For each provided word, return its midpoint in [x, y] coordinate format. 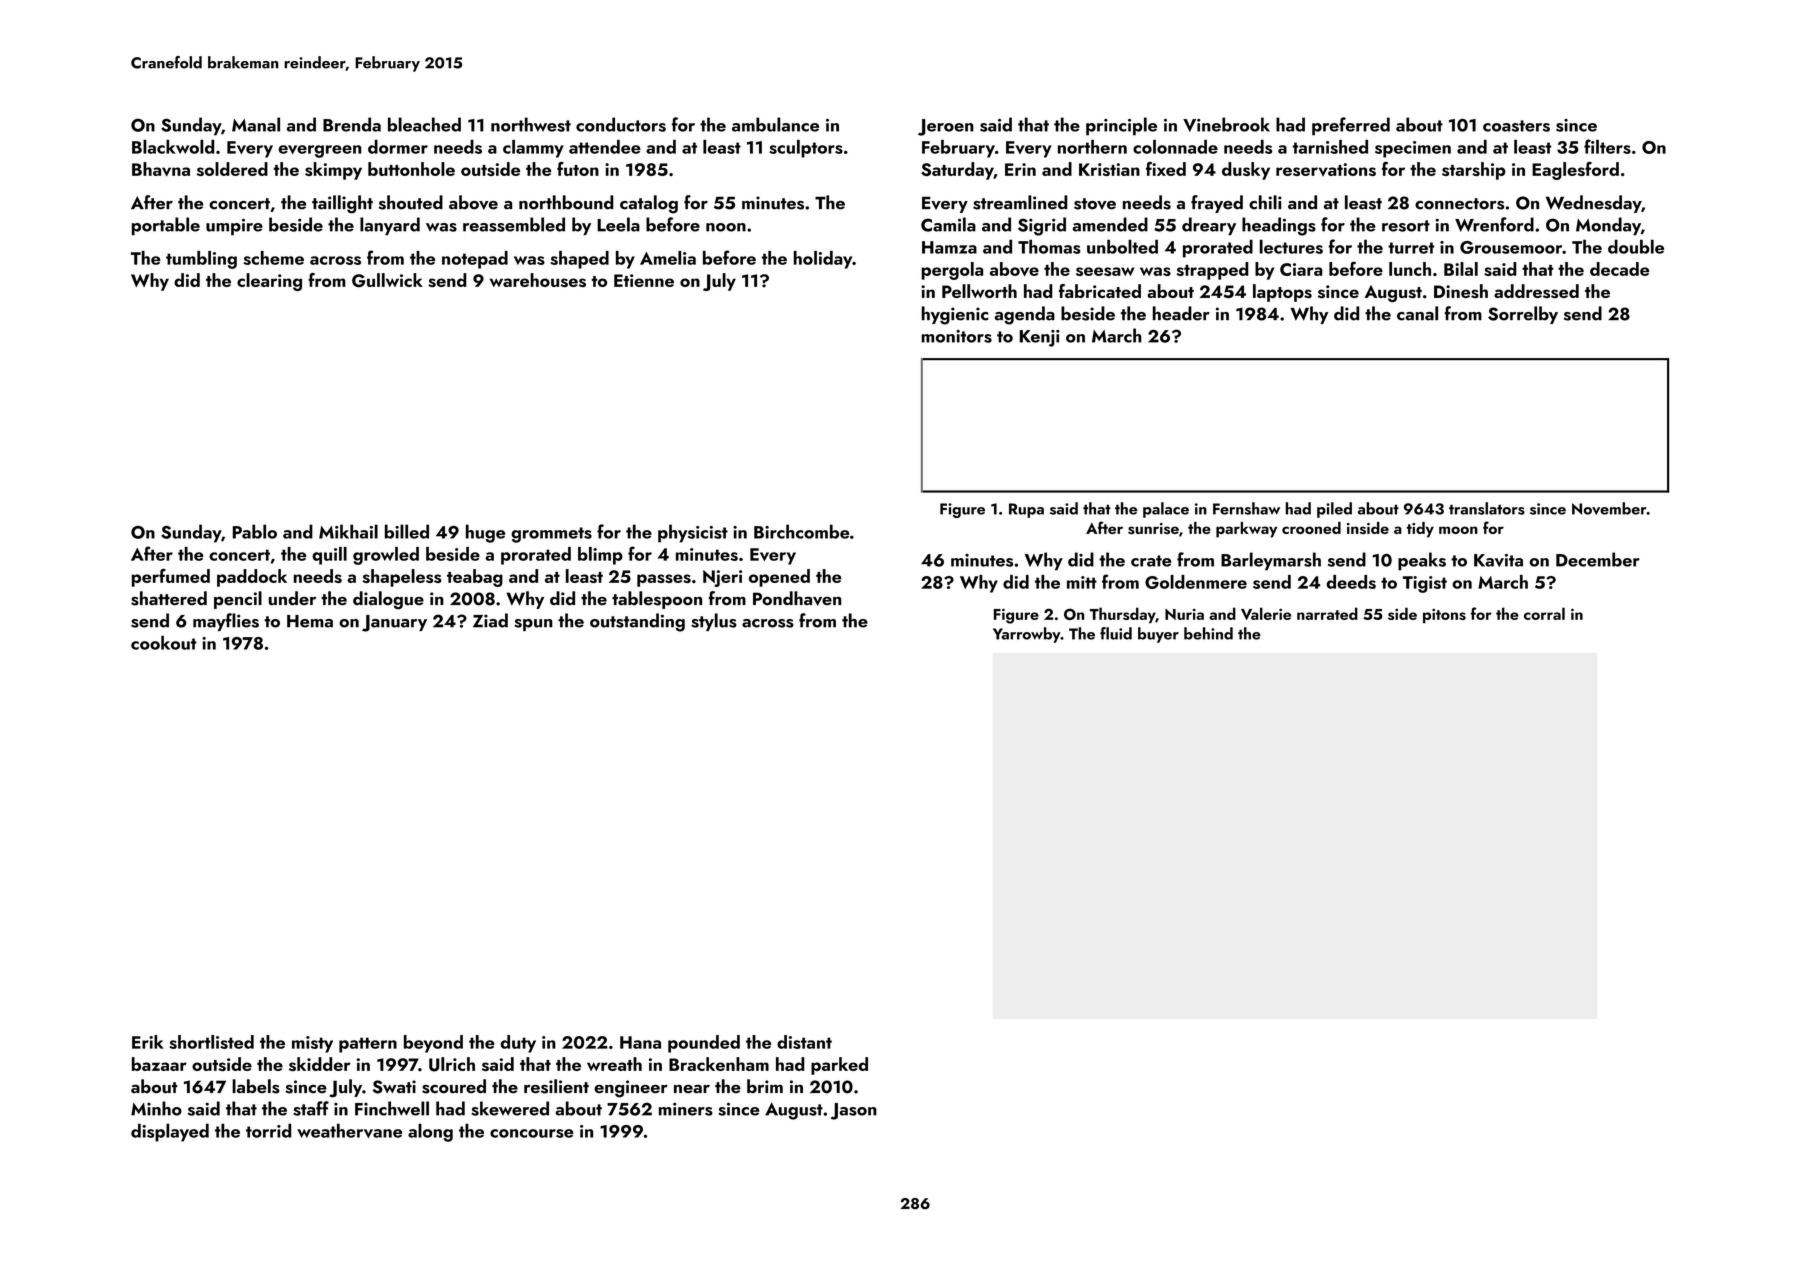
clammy [533, 149]
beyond [433, 1044]
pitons [1444, 616]
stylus [714, 622]
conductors [621, 124]
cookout [164, 642]
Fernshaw [1246, 508]
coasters [1516, 126]
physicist [693, 533]
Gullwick [387, 280]
